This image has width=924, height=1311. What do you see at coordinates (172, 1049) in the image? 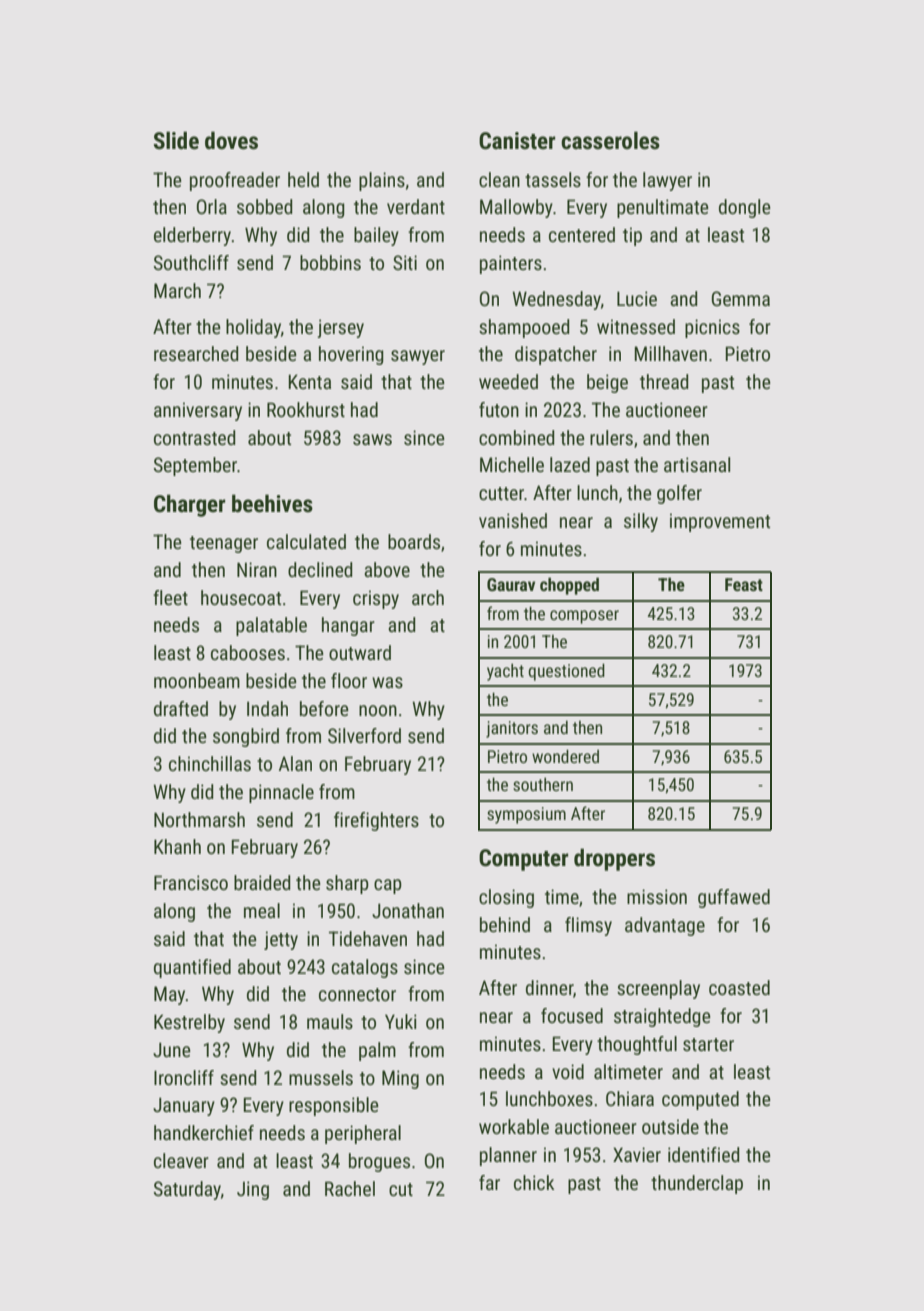
I see `June` at bounding box center [172, 1049].
